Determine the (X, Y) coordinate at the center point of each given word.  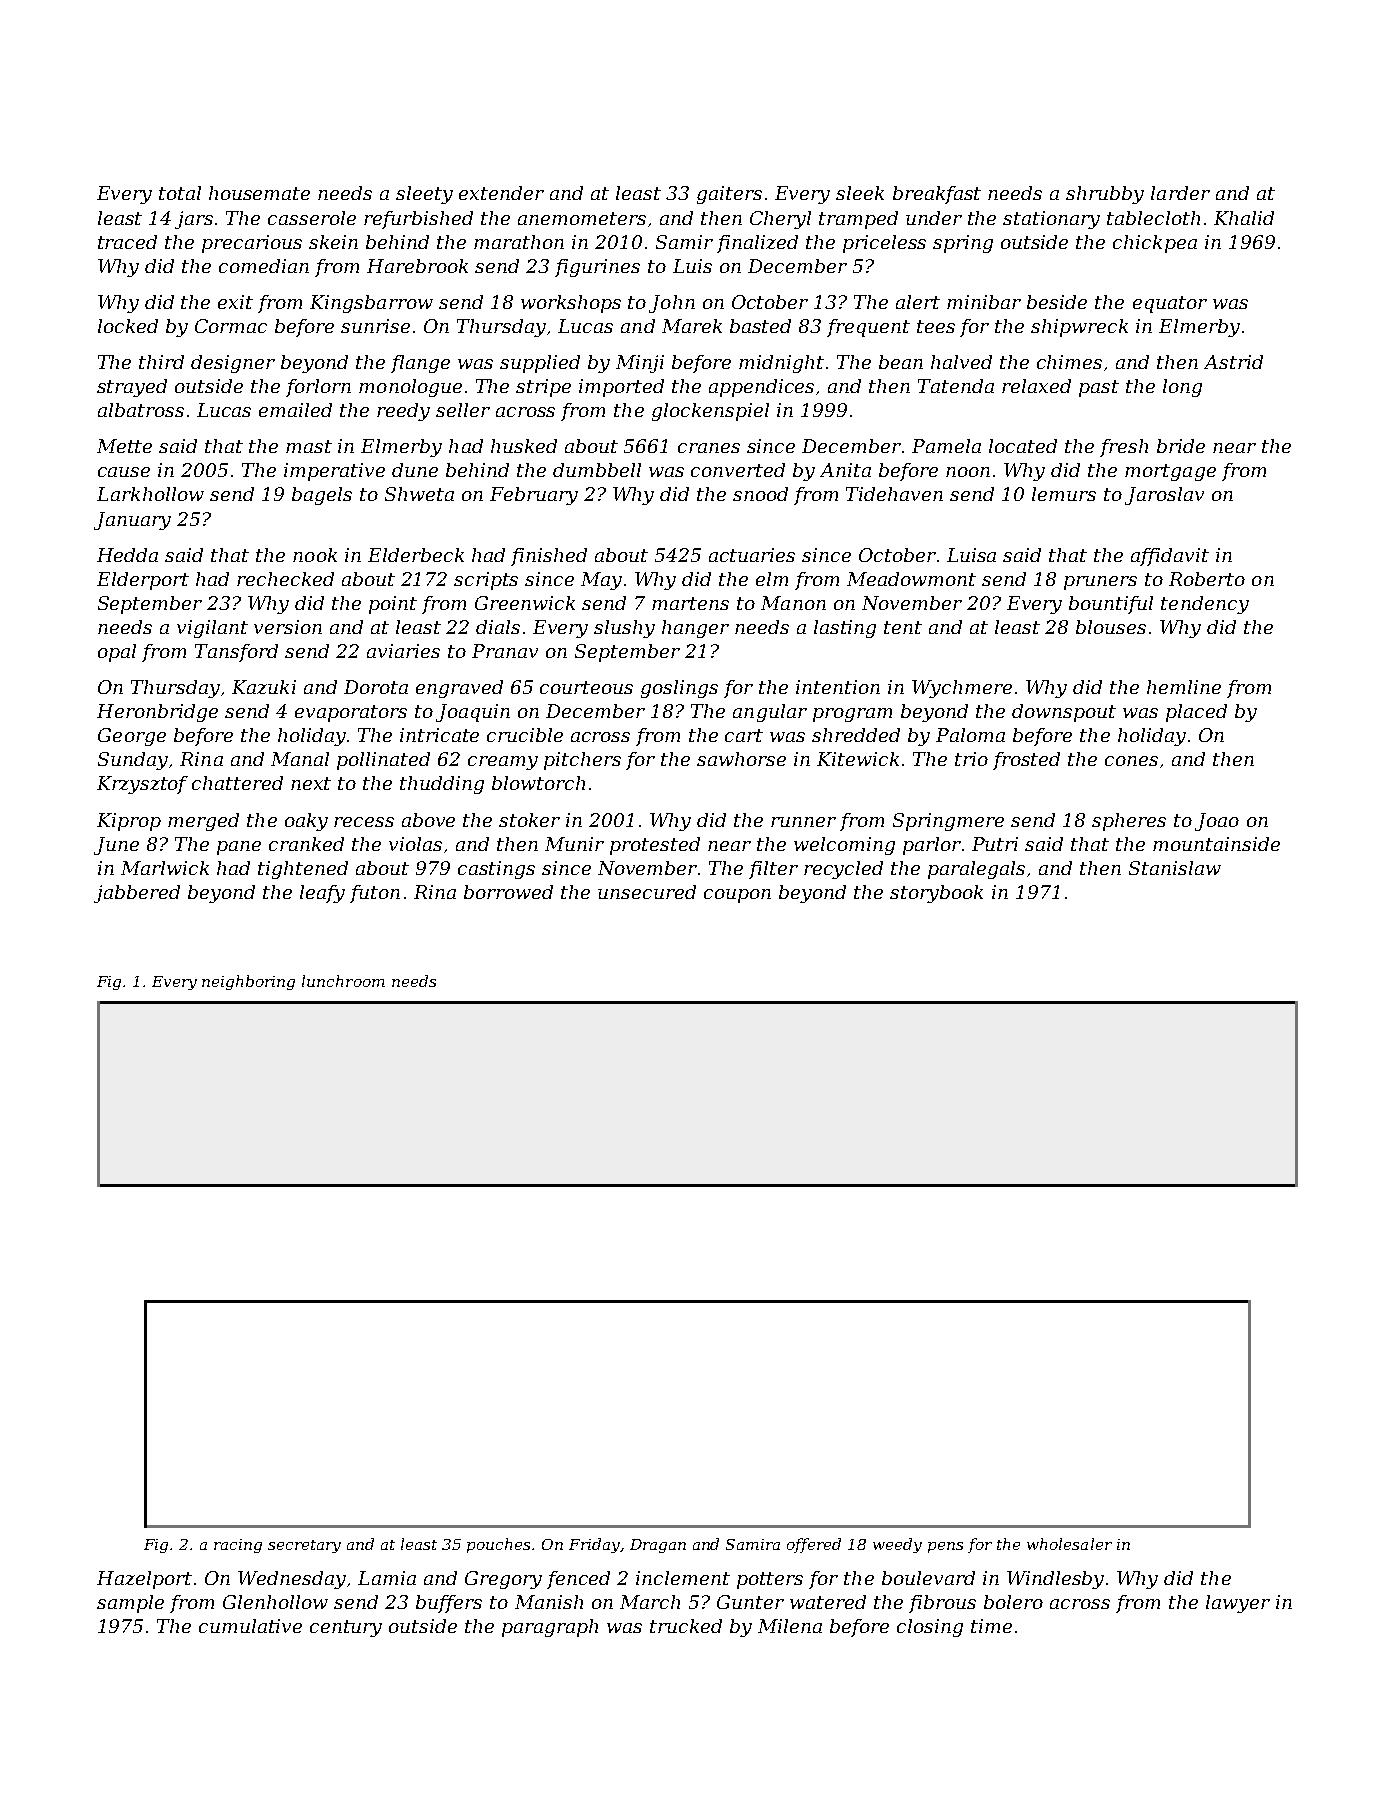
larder (1180, 193)
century (346, 1628)
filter (773, 870)
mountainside (1216, 844)
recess (364, 822)
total (180, 193)
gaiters (729, 195)
